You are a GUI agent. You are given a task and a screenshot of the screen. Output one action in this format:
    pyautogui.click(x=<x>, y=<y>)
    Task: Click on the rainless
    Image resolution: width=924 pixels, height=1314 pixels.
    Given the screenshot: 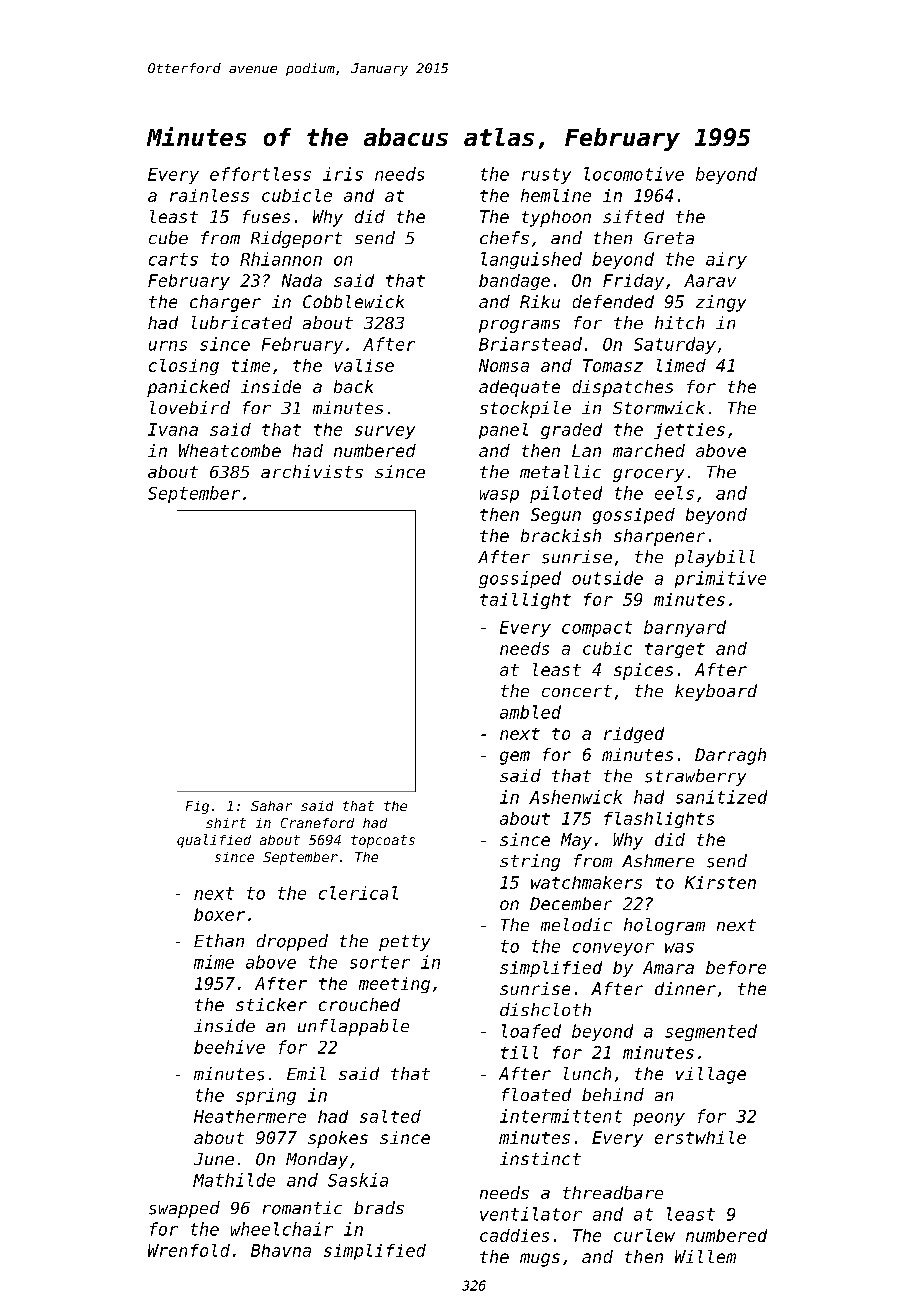 What is the action you would take?
    pyautogui.click(x=209, y=195)
